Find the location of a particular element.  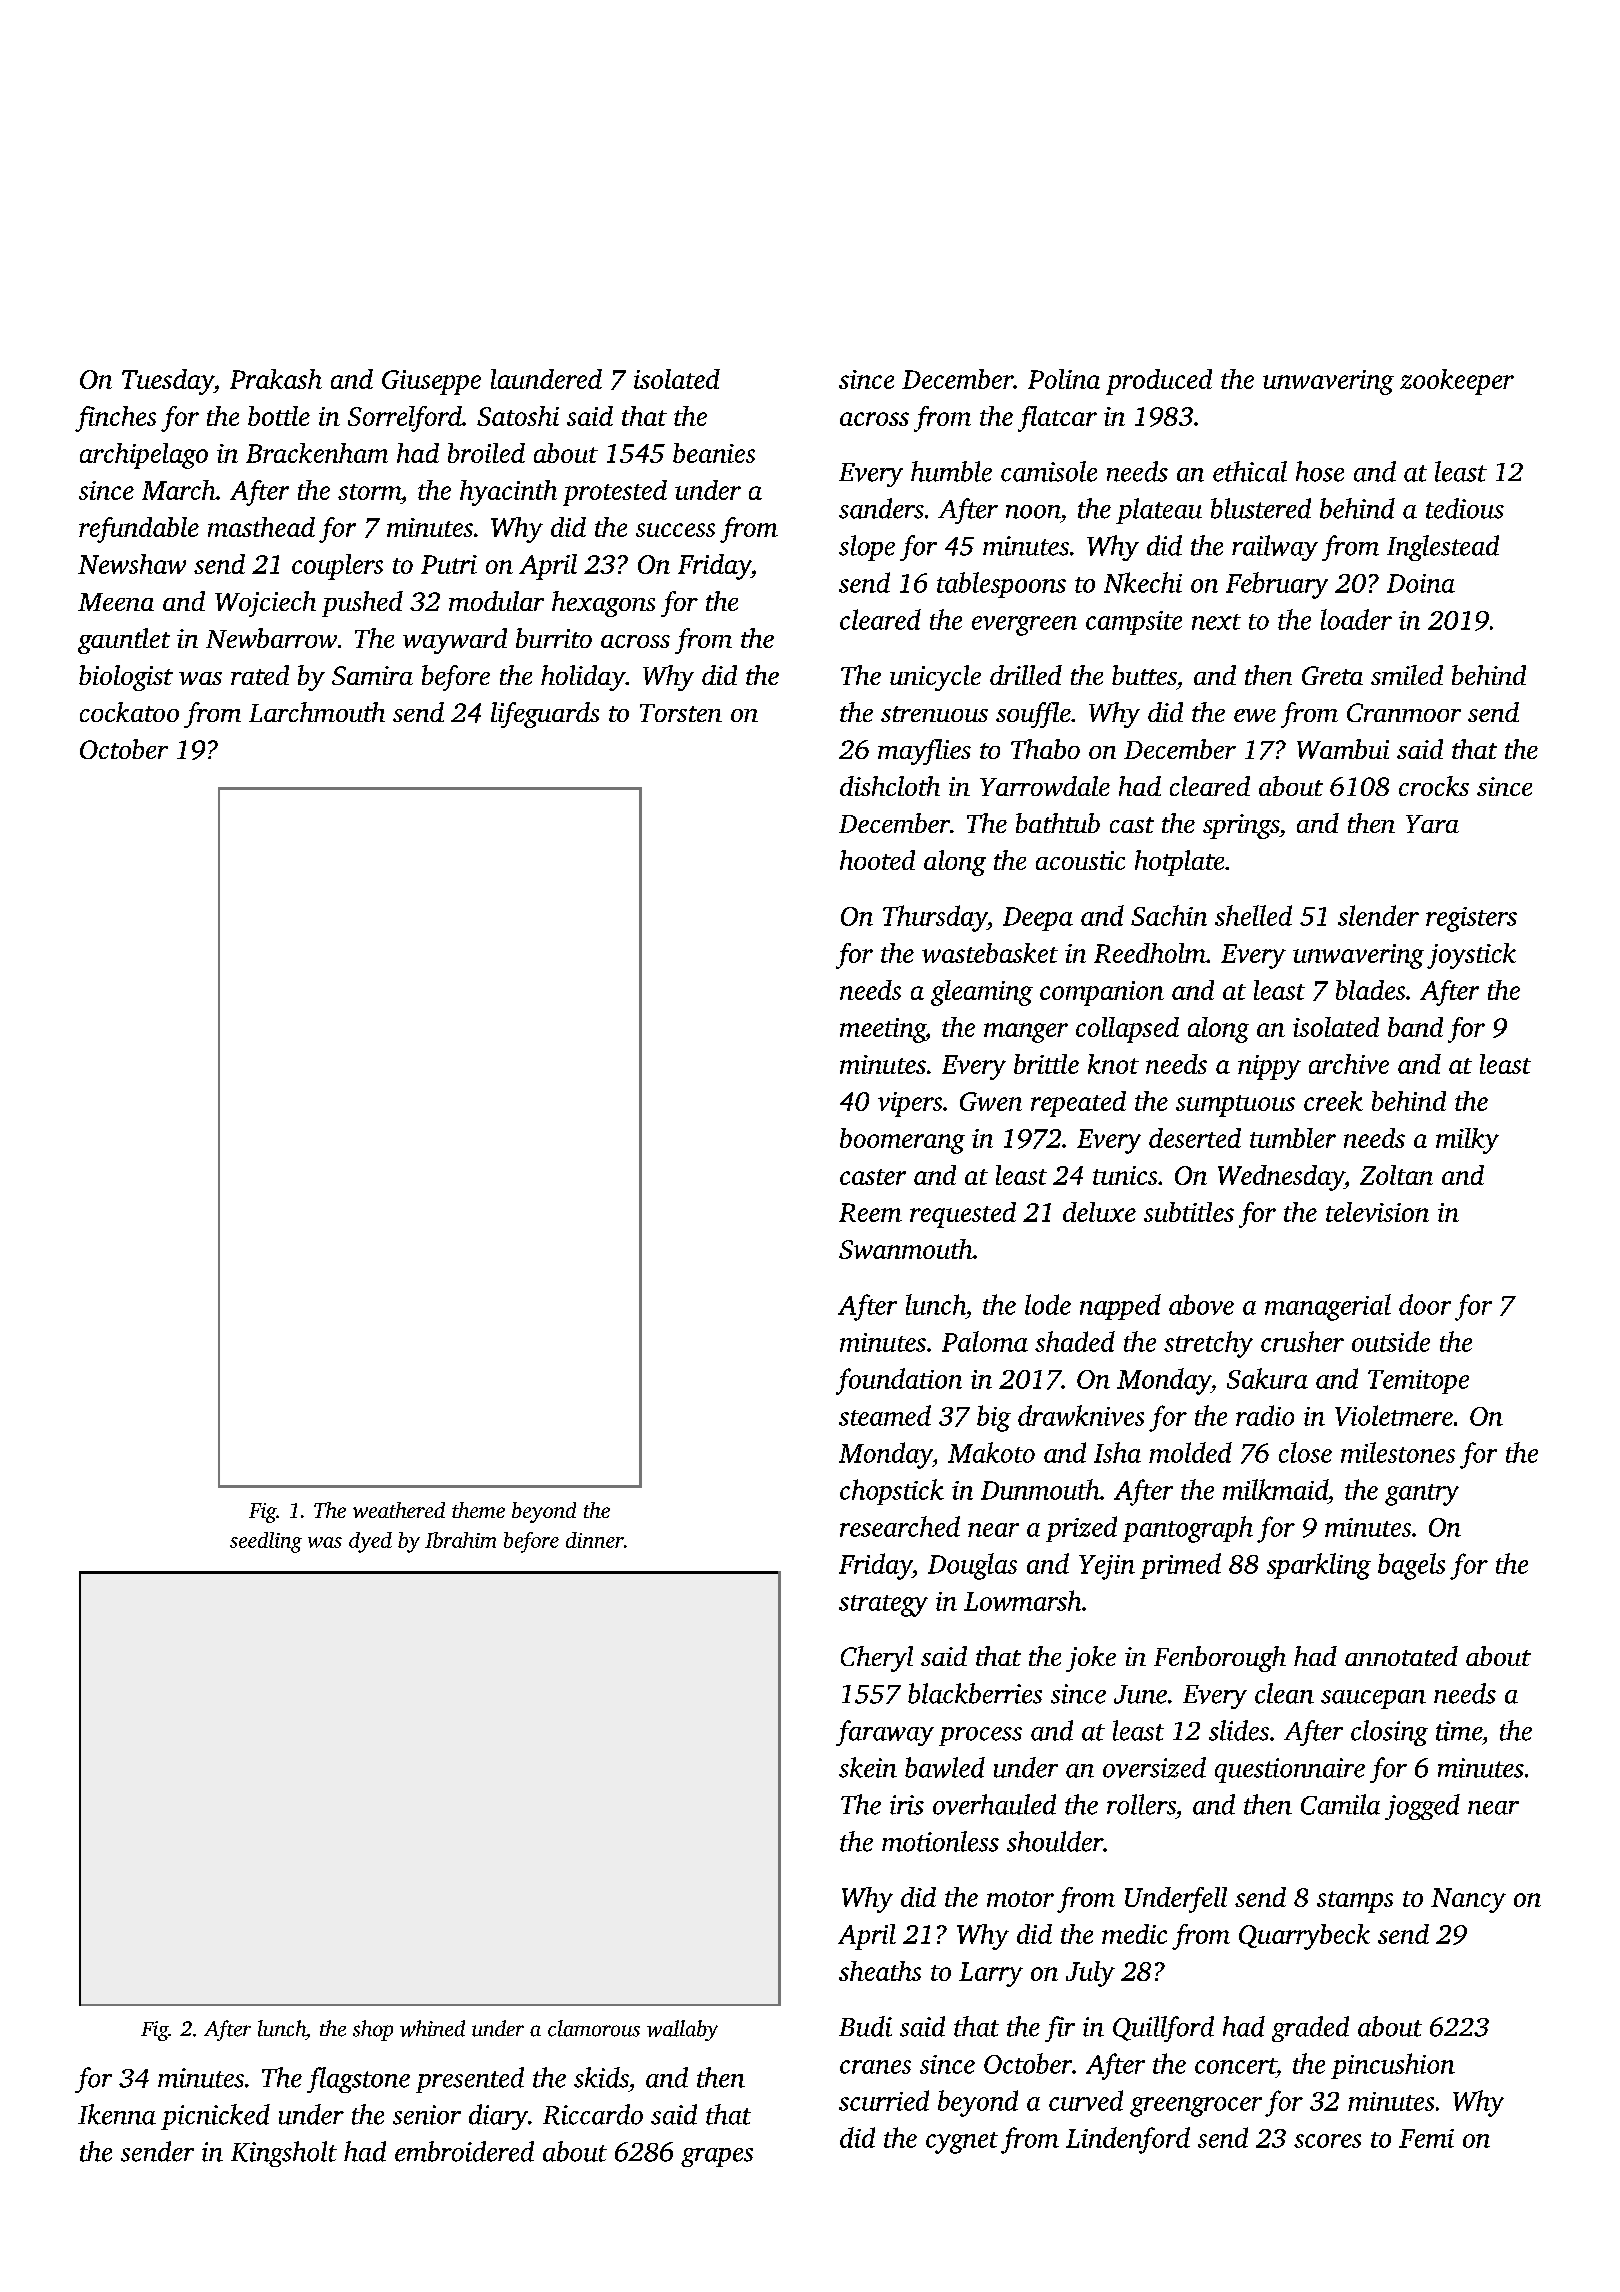

plateau is located at coordinates (1159, 511).
